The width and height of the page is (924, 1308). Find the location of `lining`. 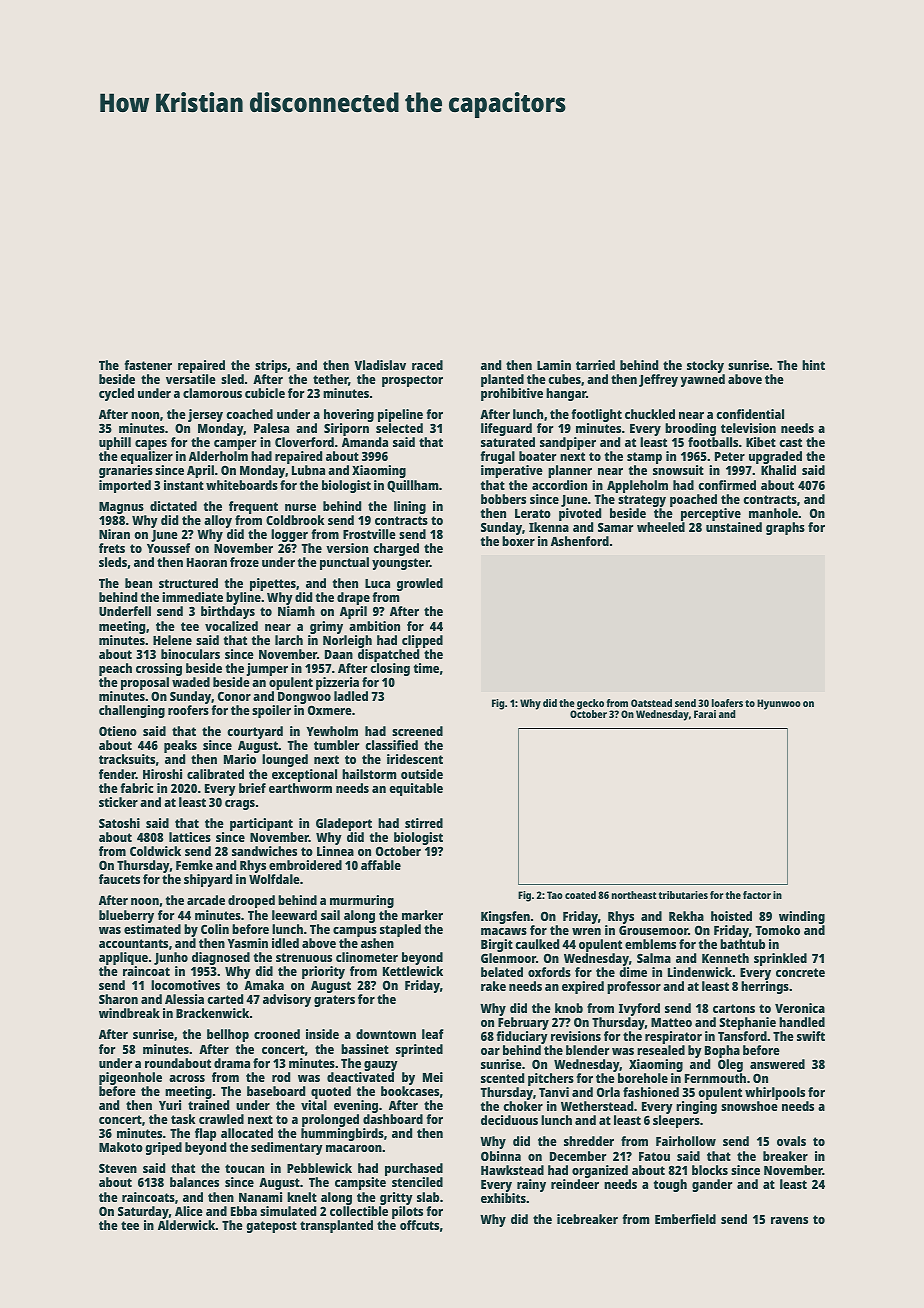

lining is located at coordinates (410, 507).
